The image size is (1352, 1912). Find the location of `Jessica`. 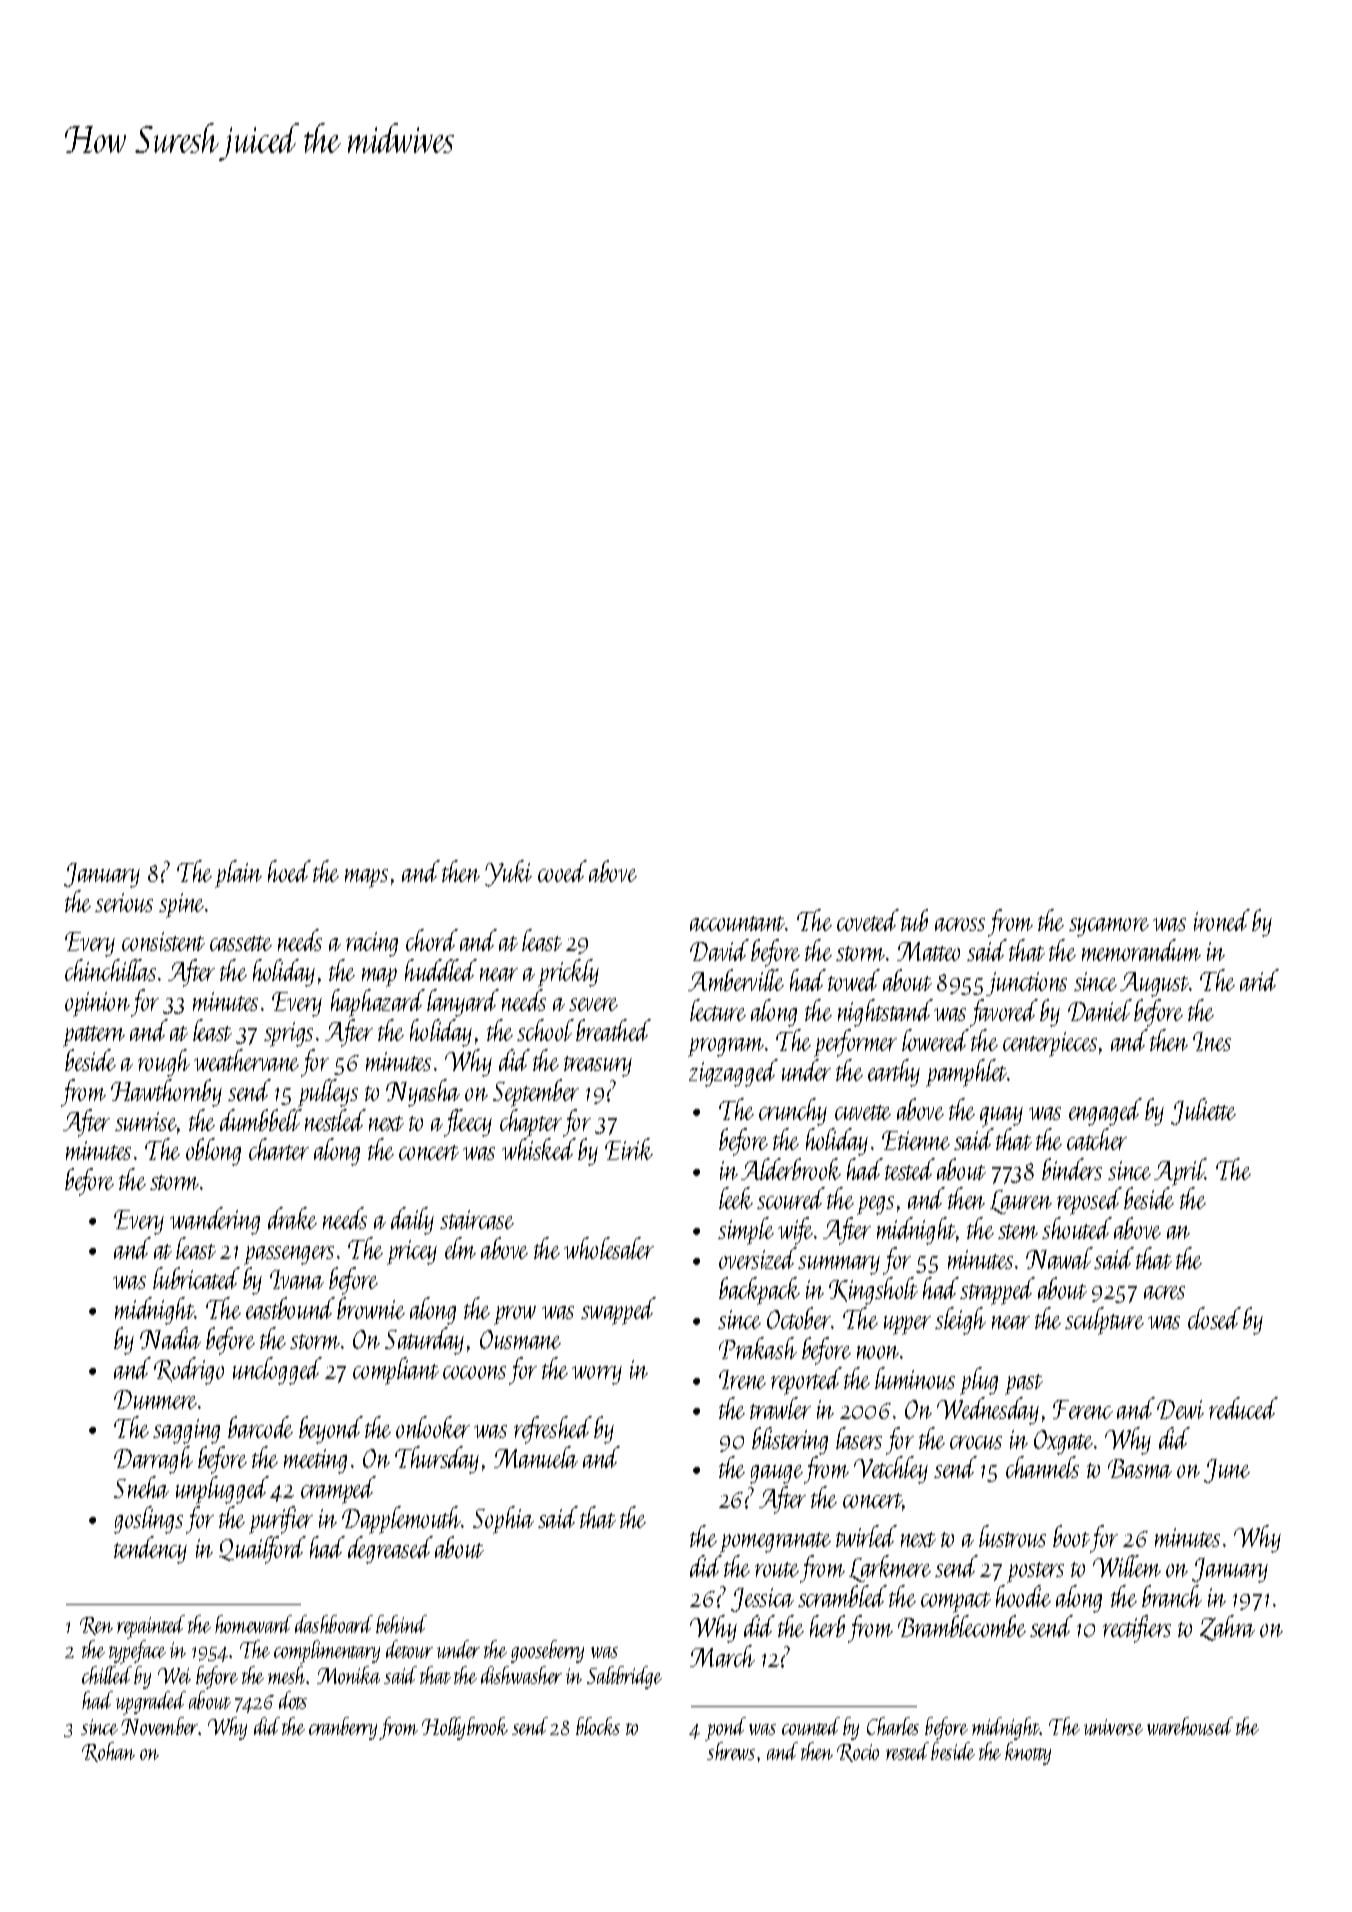

Jessica is located at coordinates (762, 1600).
